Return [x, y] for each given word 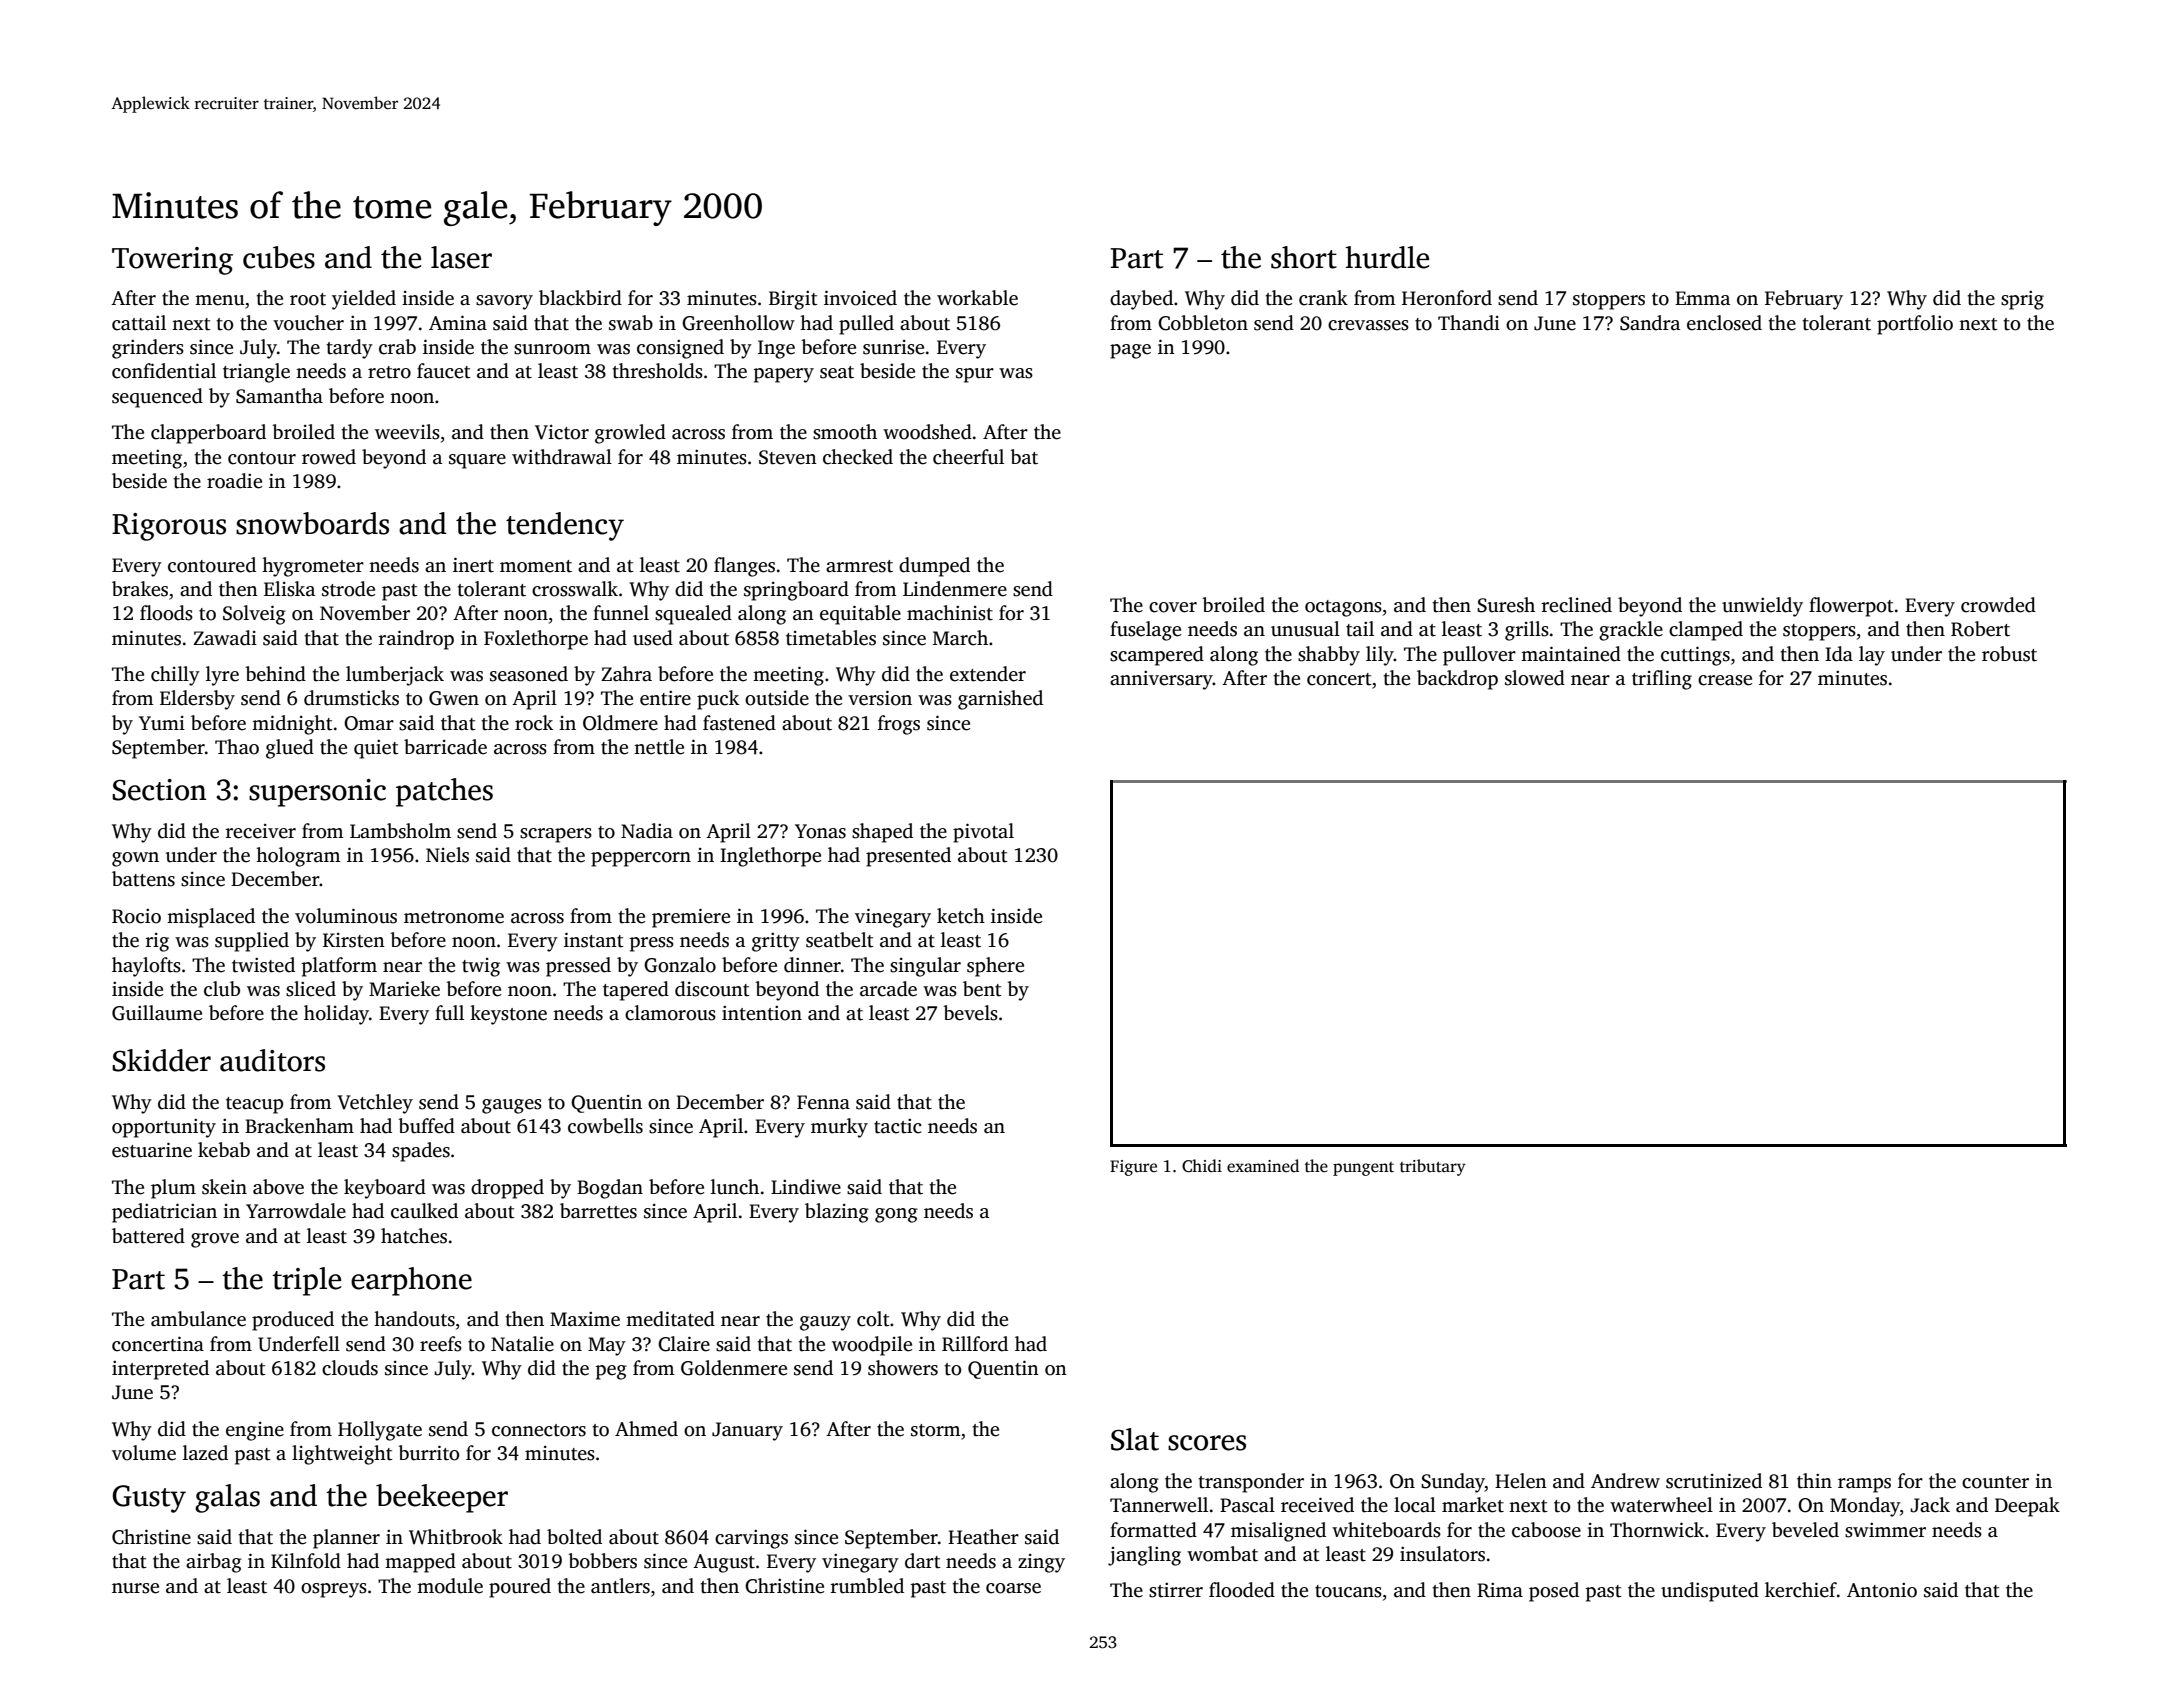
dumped [934, 567]
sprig [2022, 300]
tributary [1433, 1167]
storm [935, 1430]
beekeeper [442, 1498]
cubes [279, 257]
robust [2009, 654]
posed [1554, 1592]
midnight [292, 725]
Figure [1133, 1168]
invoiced [860, 298]
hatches [414, 1236]
